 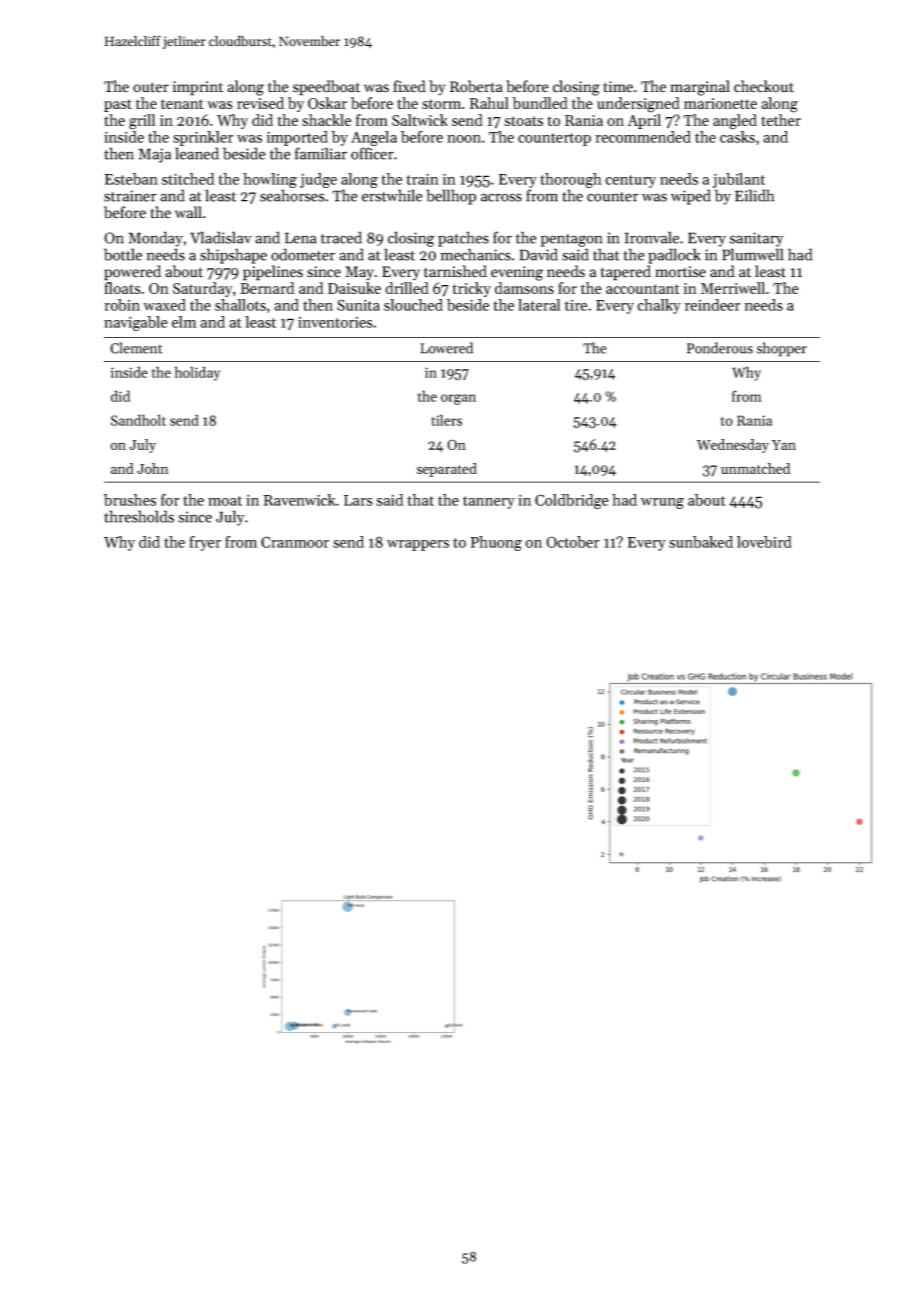 I want to click on mechanics, so click(x=475, y=254).
